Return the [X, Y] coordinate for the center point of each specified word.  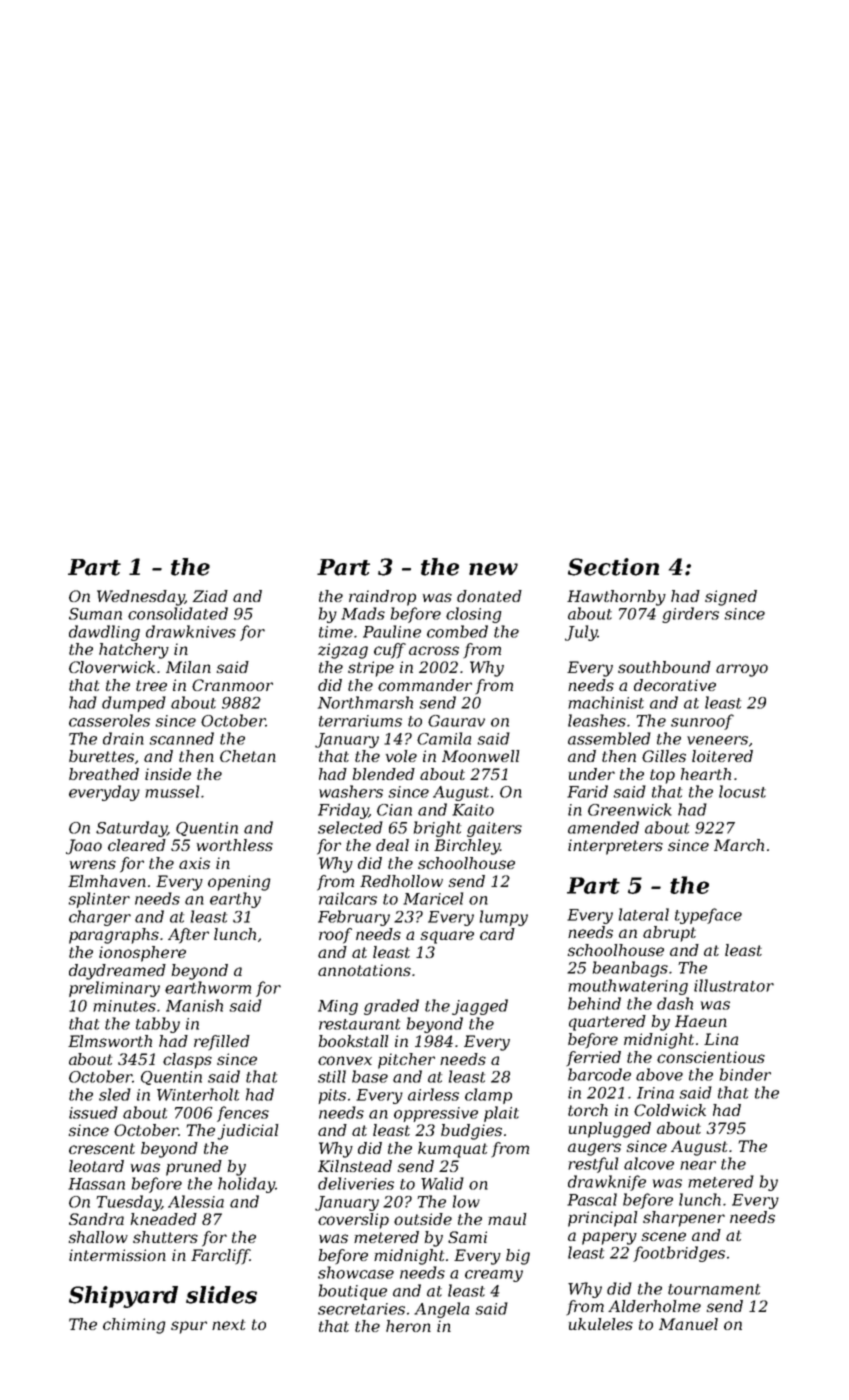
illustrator [734, 985]
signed [731, 598]
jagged [480, 1007]
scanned [181, 738]
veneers [717, 740]
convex [345, 1060]
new [493, 569]
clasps [187, 1061]
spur [189, 1327]
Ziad [210, 596]
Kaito [473, 810]
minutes [124, 1006]
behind [594, 1003]
